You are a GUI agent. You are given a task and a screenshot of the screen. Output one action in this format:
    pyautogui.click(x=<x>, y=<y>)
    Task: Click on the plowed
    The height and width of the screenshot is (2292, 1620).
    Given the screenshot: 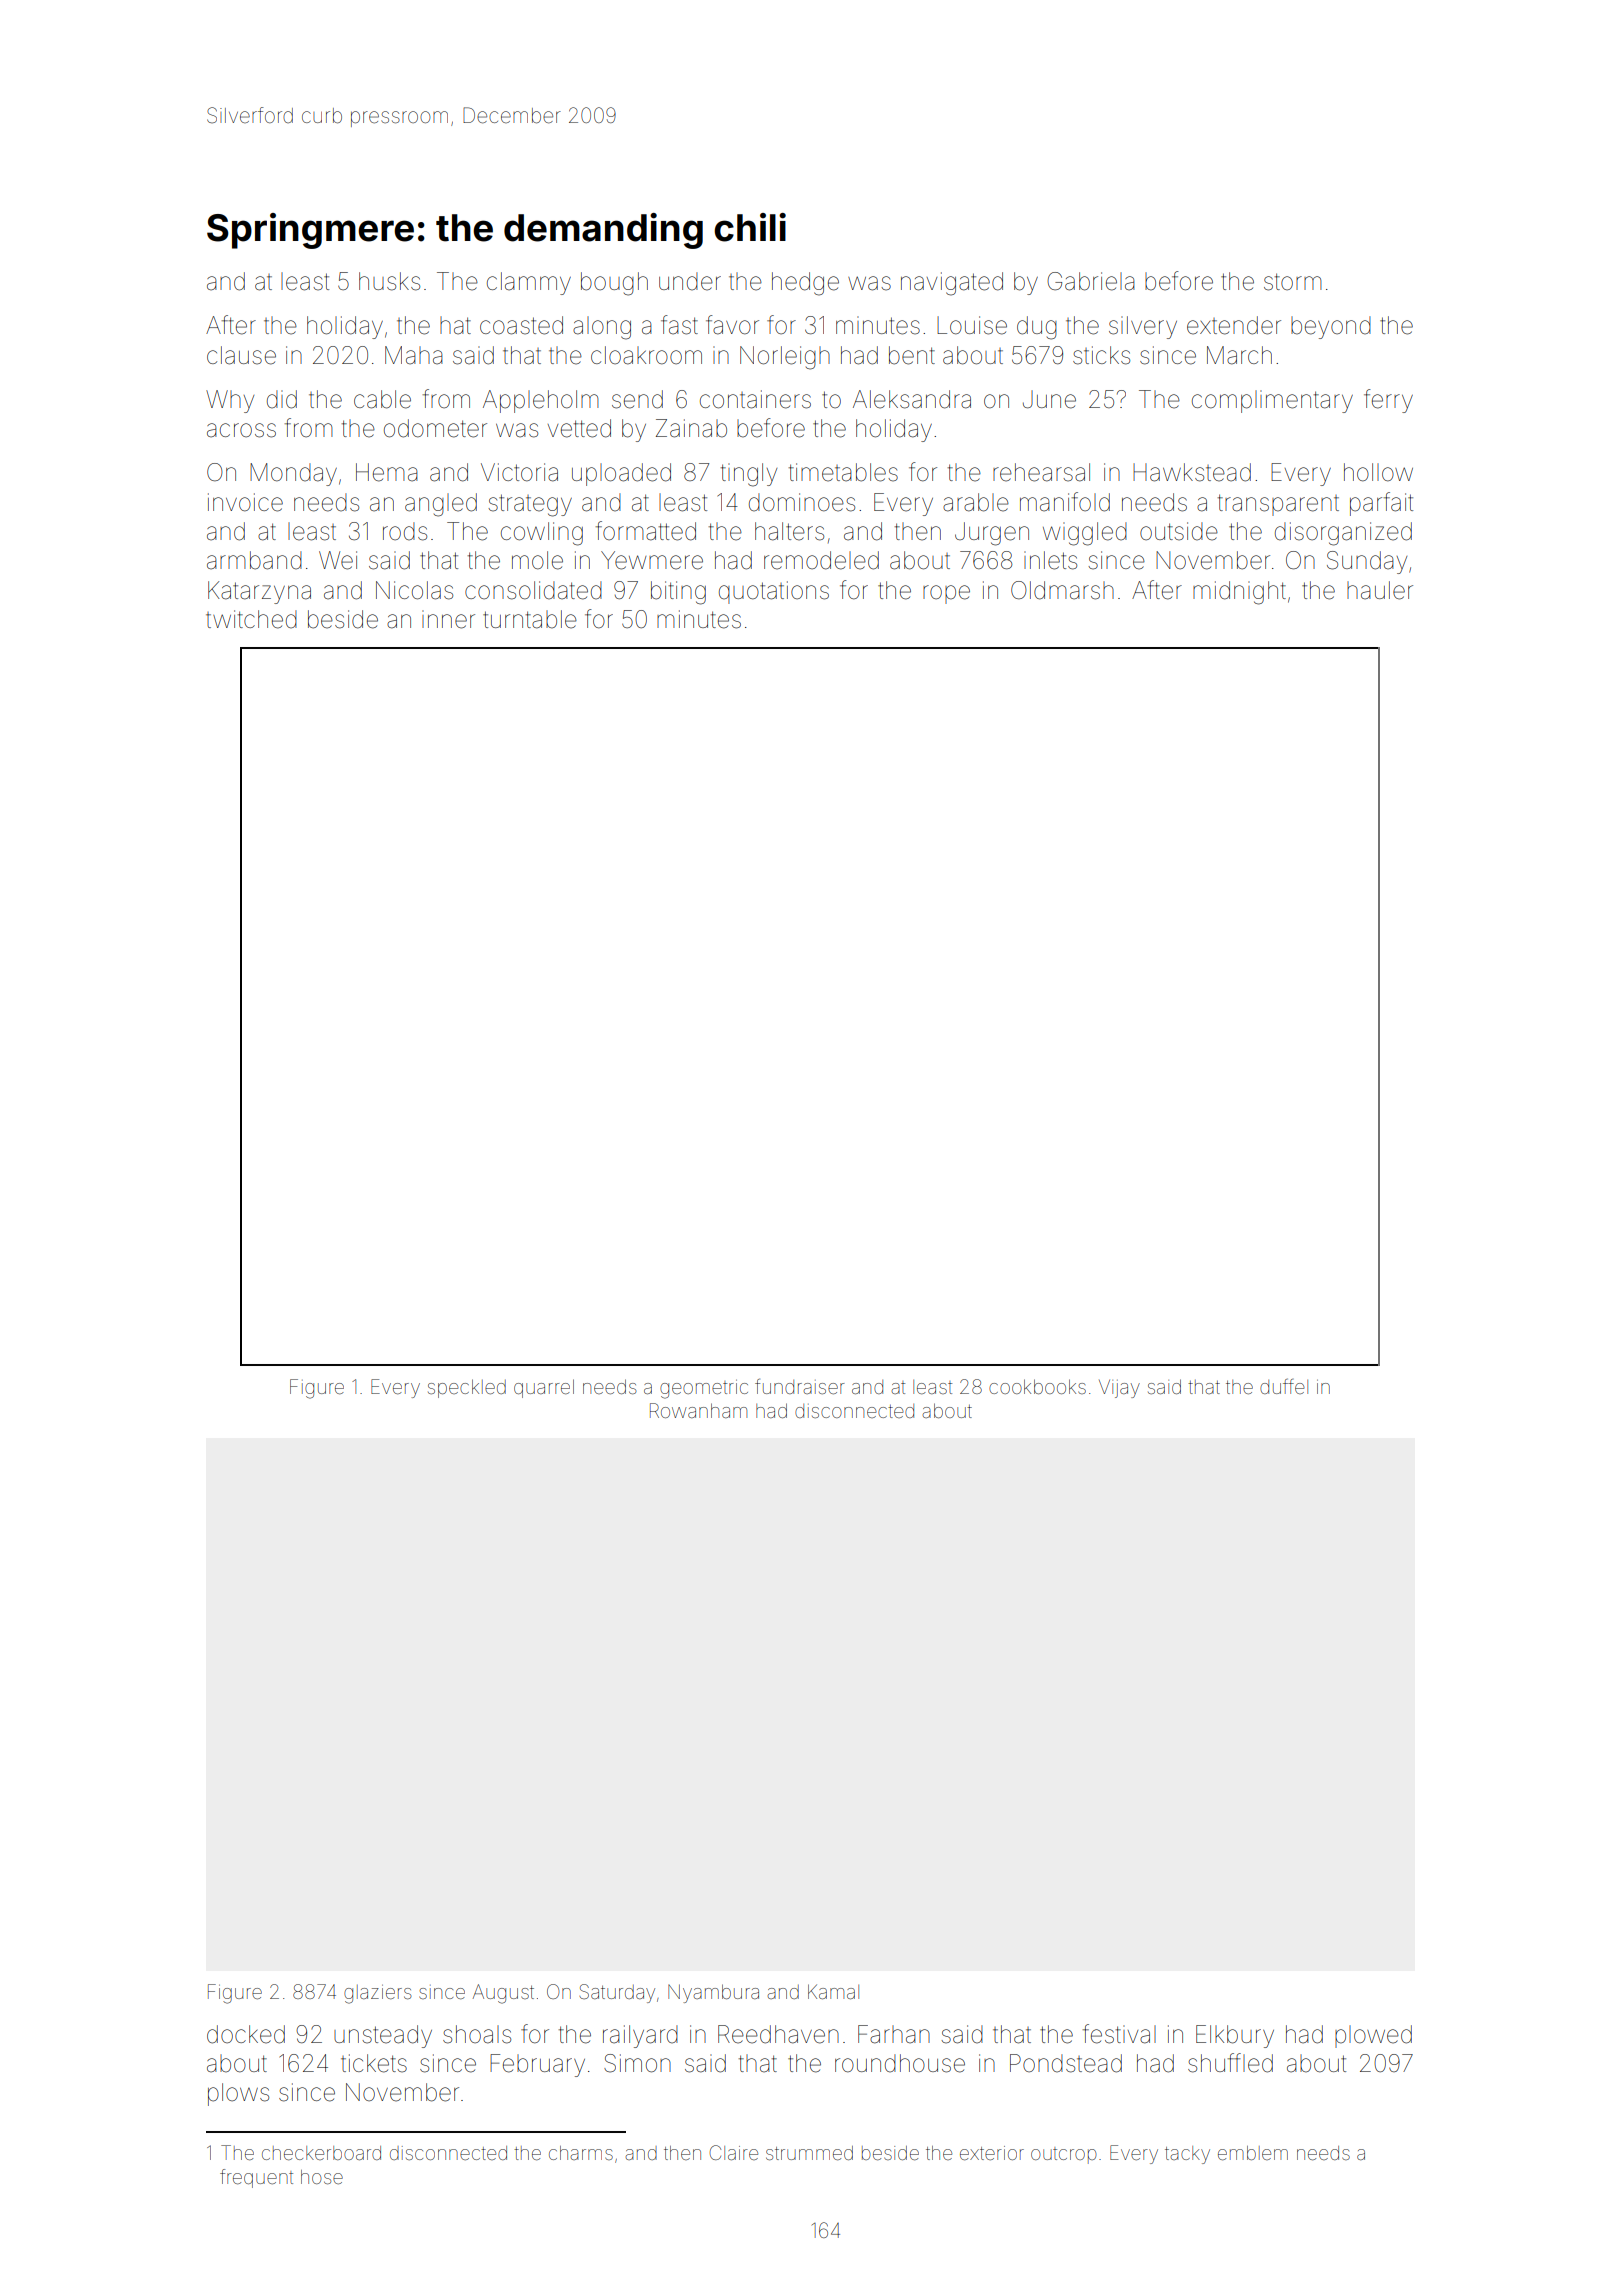 What is the action you would take?
    pyautogui.click(x=1373, y=2036)
